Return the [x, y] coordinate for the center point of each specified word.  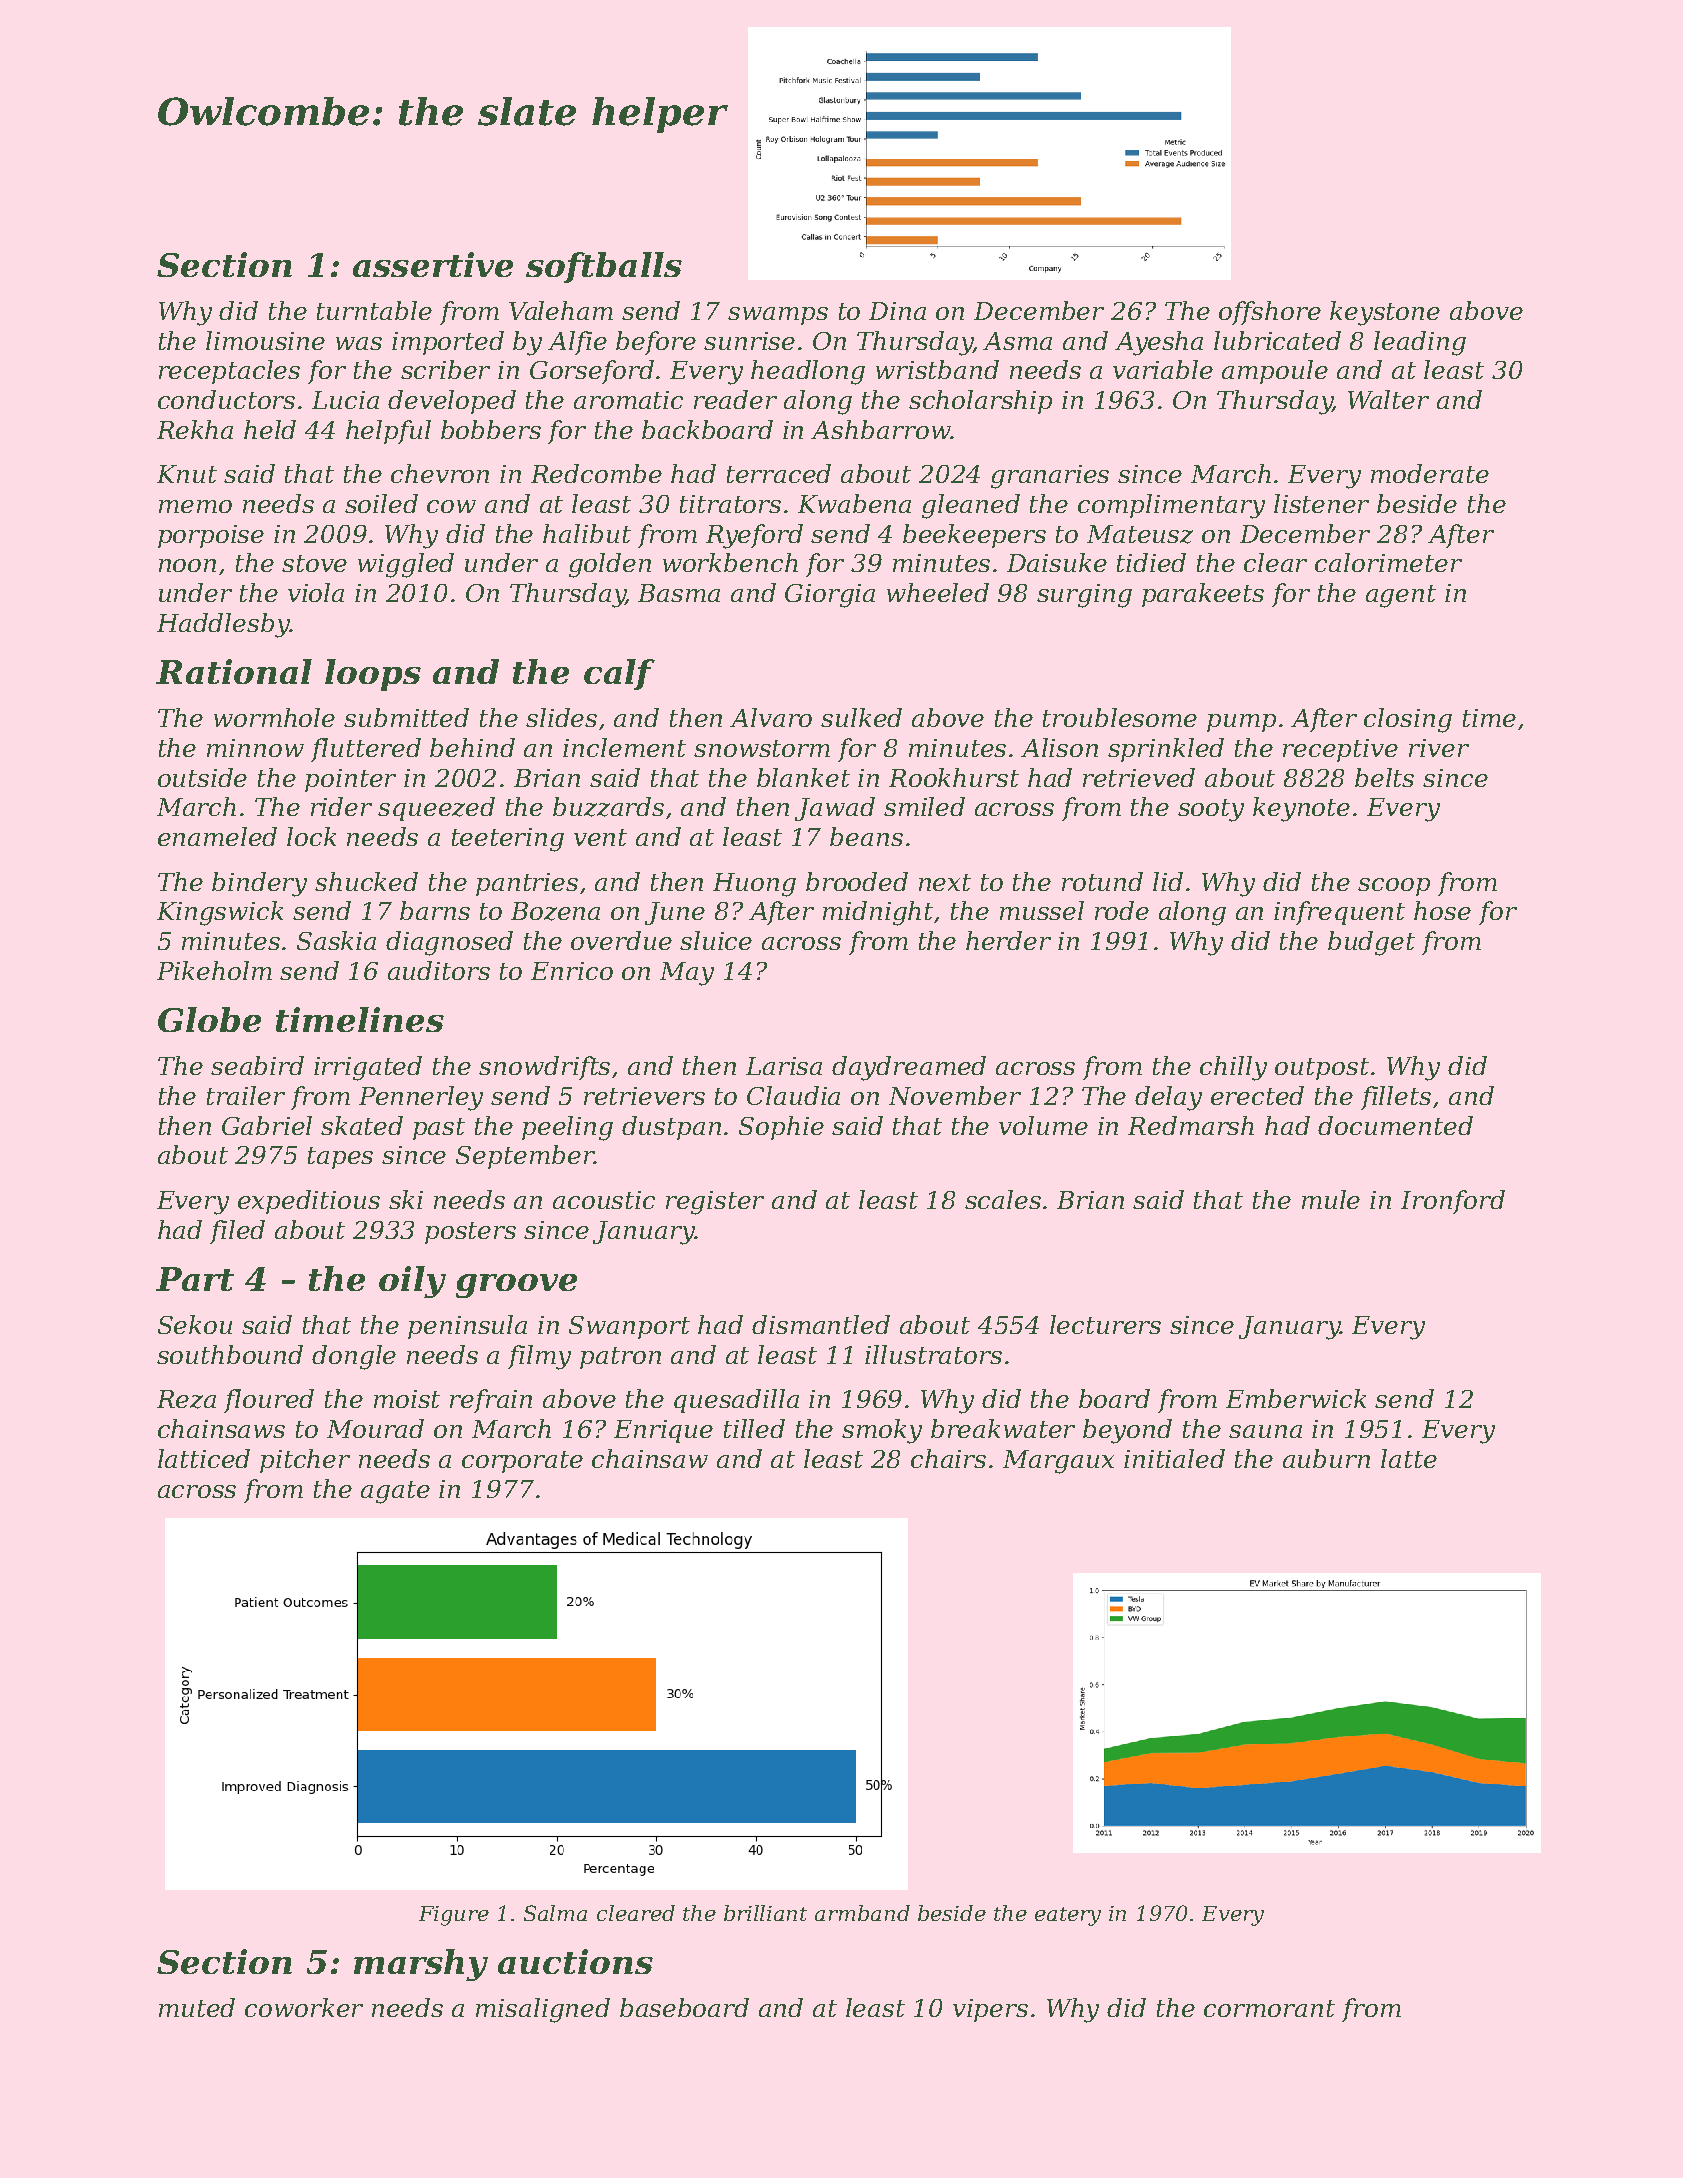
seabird [257, 1065]
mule [1331, 1199]
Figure [454, 1916]
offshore [1270, 313]
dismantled [821, 1324]
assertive [433, 264]
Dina [897, 311]
